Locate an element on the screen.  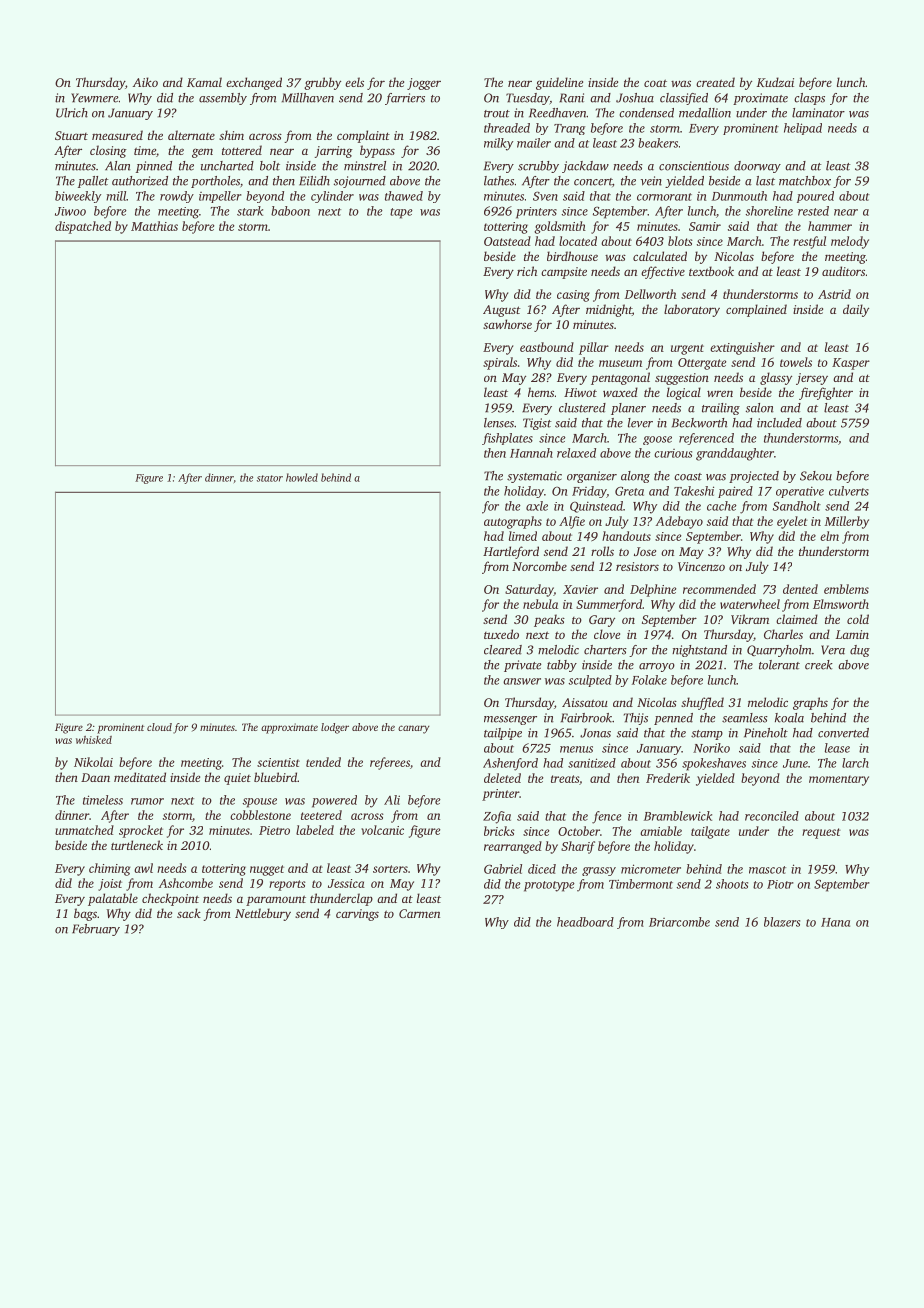
stamp is located at coordinates (707, 735).
